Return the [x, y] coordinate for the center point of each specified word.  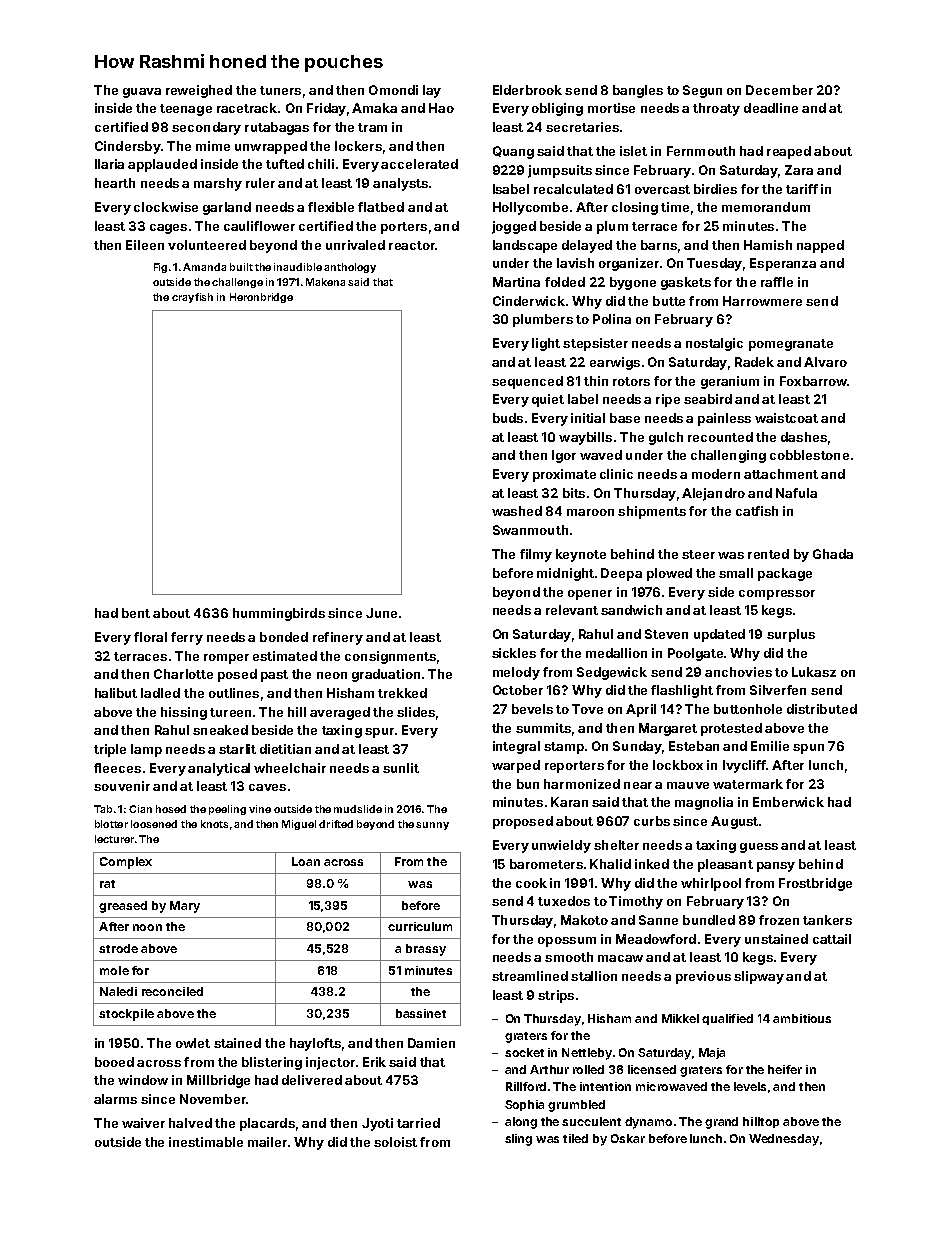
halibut [116, 693]
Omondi [393, 90]
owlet [193, 1043]
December [779, 90]
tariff [802, 189]
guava [142, 93]
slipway [759, 977]
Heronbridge [261, 298]
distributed [822, 709]
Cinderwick [529, 301]
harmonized [582, 784]
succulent [591, 1121]
